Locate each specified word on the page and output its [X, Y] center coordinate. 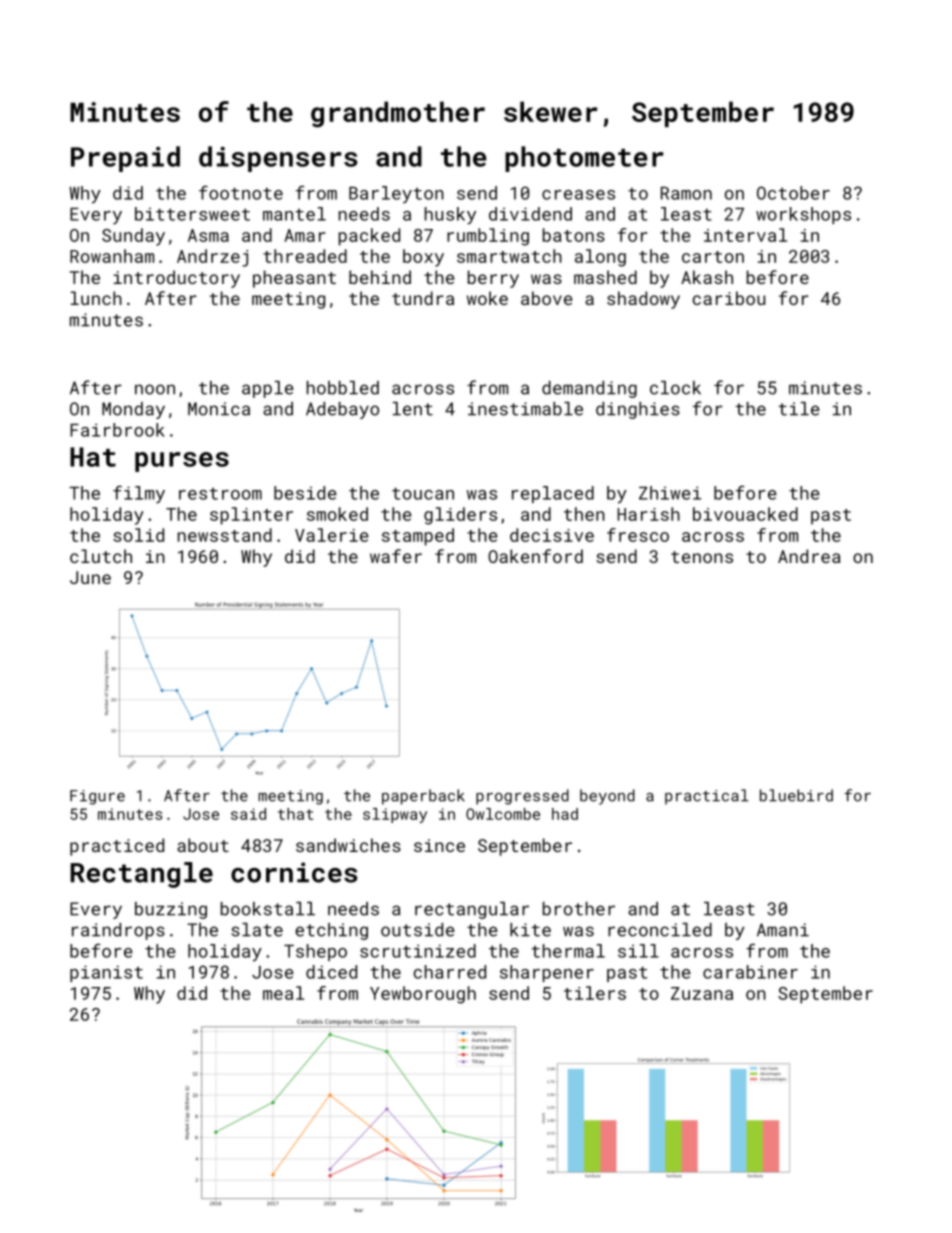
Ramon [686, 193]
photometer [584, 159]
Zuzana [702, 993]
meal [283, 993]
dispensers [278, 159]
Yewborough [423, 995]
